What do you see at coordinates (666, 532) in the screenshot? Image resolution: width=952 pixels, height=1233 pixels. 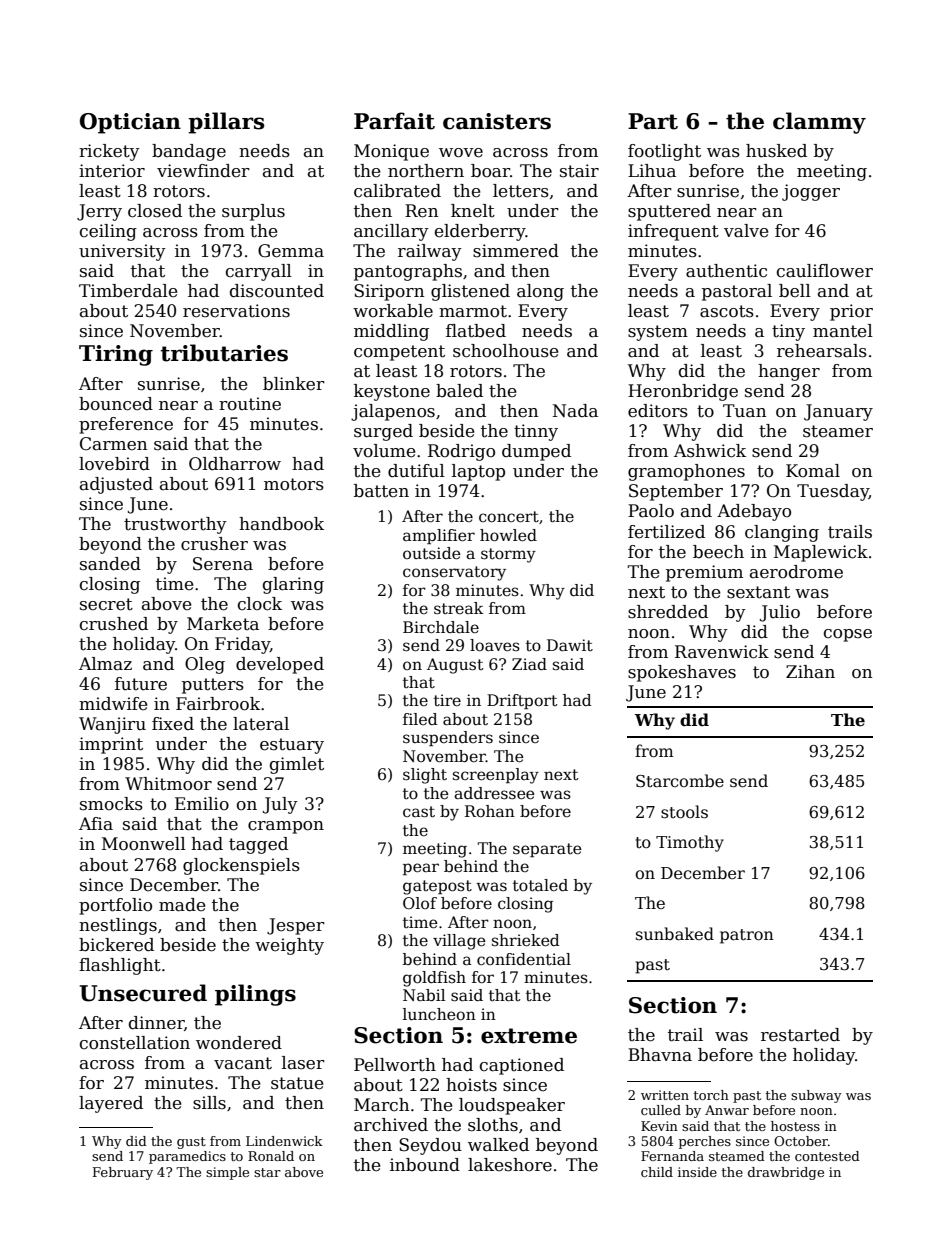 I see `fertilized` at bounding box center [666, 532].
